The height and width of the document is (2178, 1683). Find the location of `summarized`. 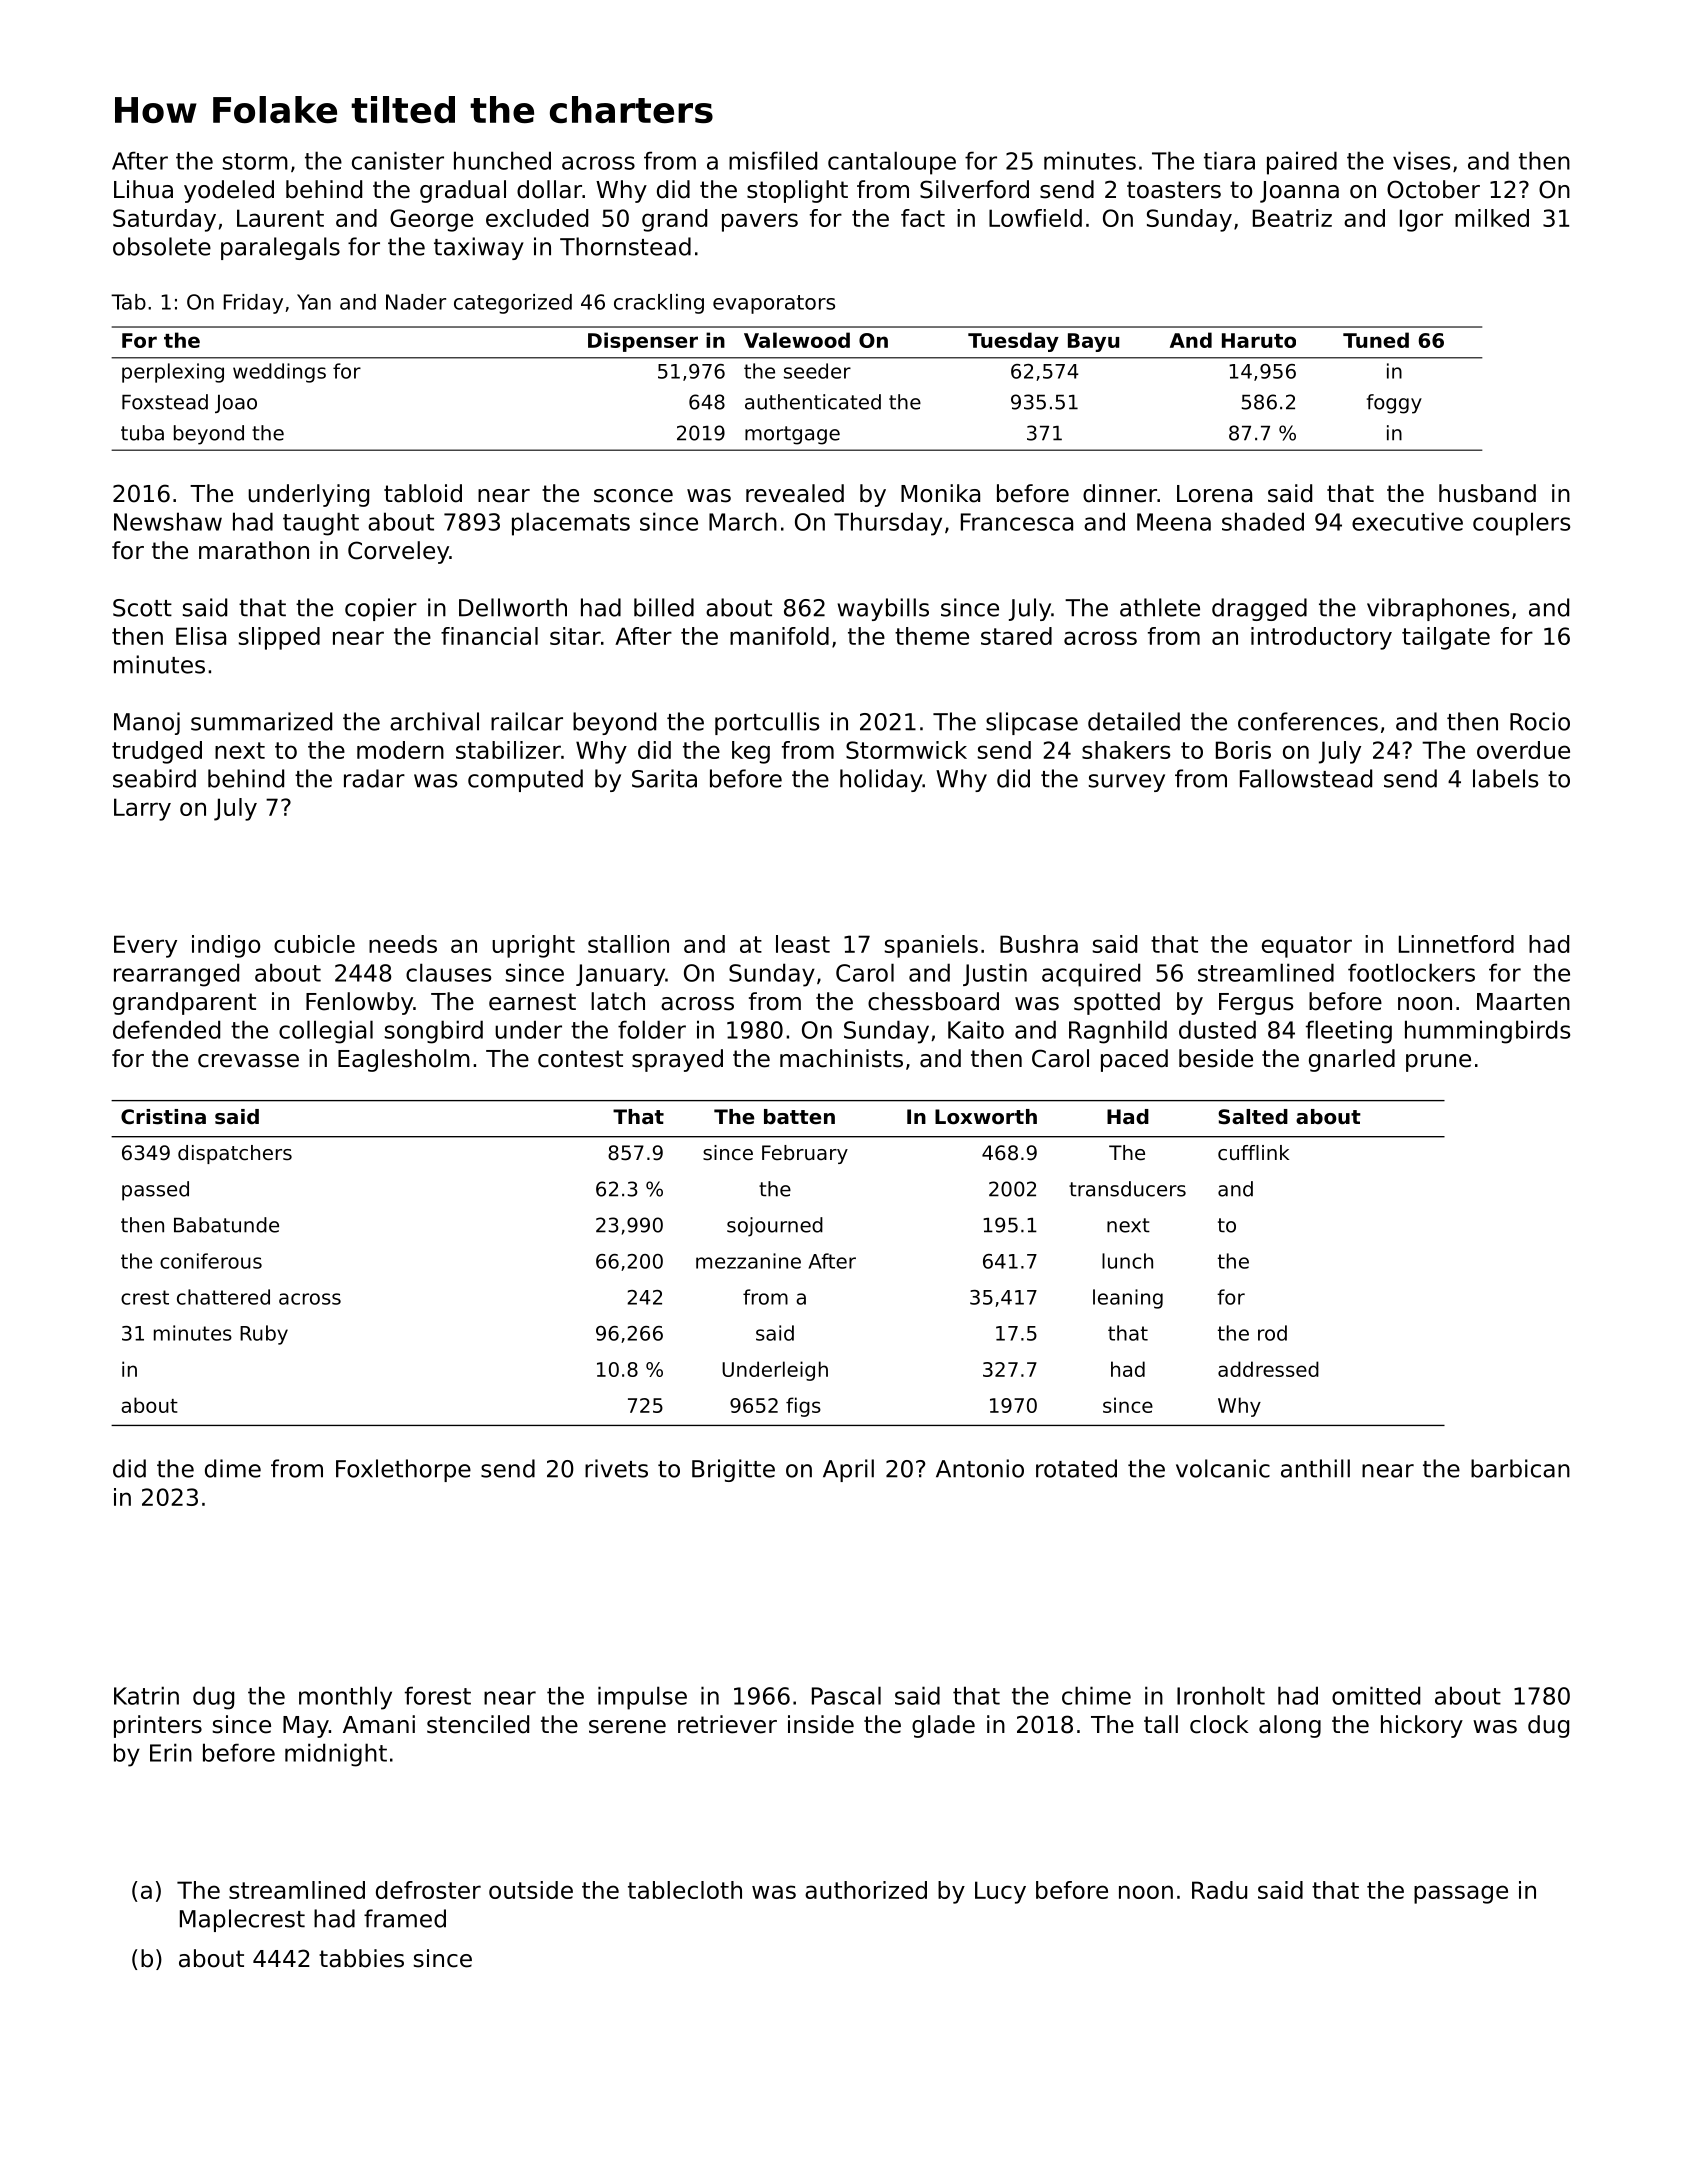

summarized is located at coordinates (261, 721).
